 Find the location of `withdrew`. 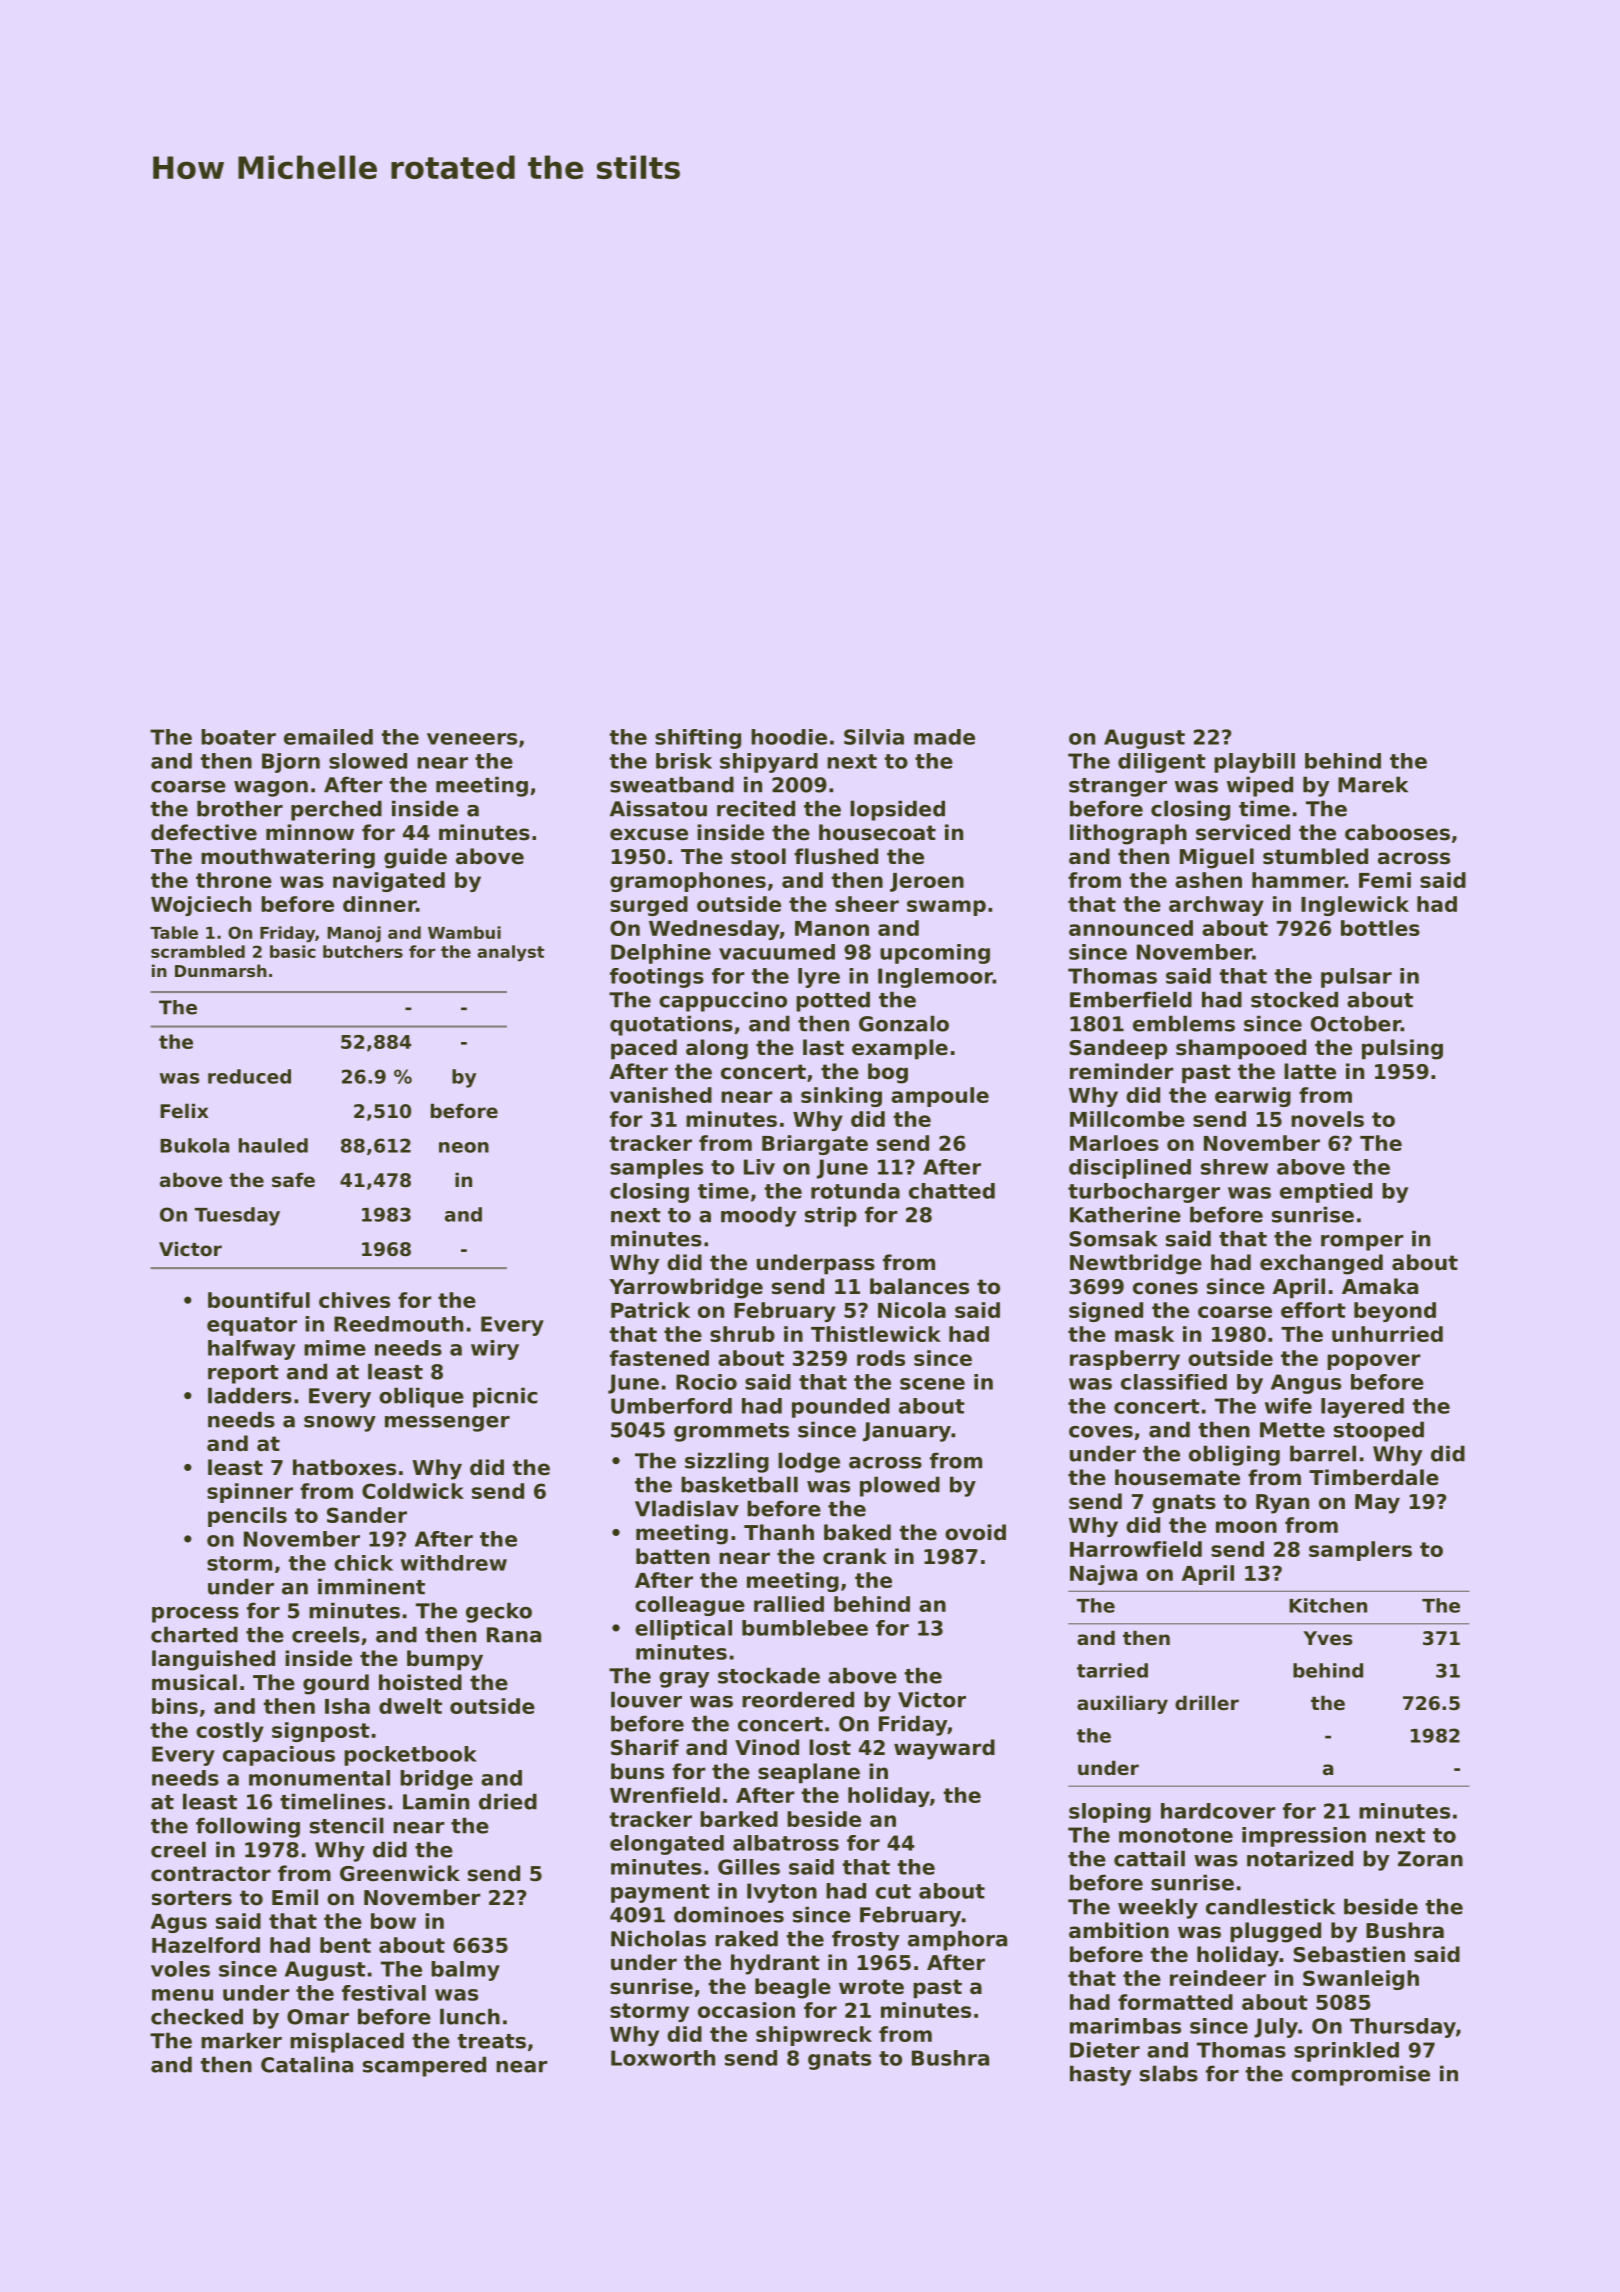

withdrew is located at coordinates (454, 1563).
